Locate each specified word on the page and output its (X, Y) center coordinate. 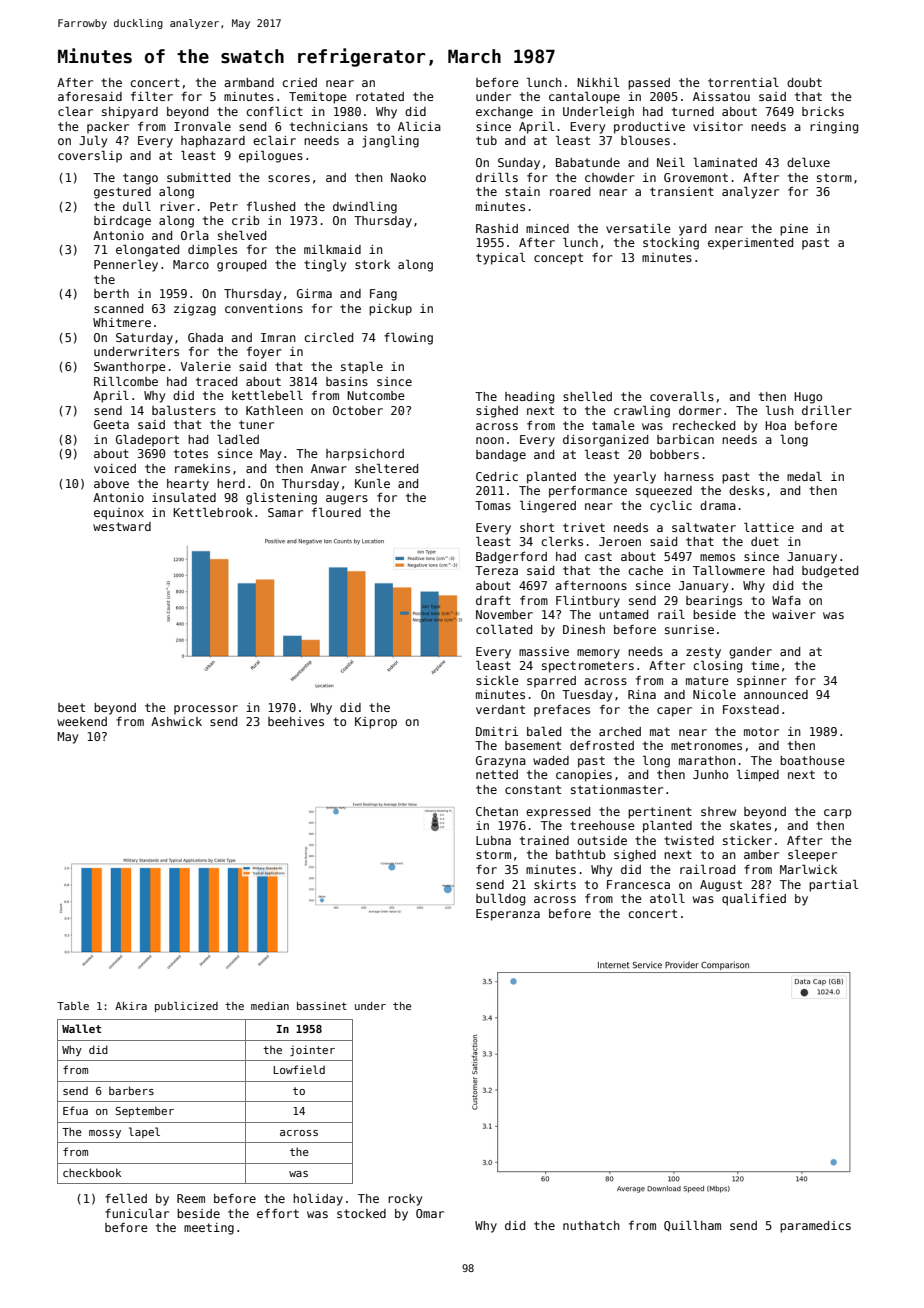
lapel (144, 1132)
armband (249, 82)
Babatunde (588, 162)
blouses (645, 140)
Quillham (692, 1225)
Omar (430, 1213)
